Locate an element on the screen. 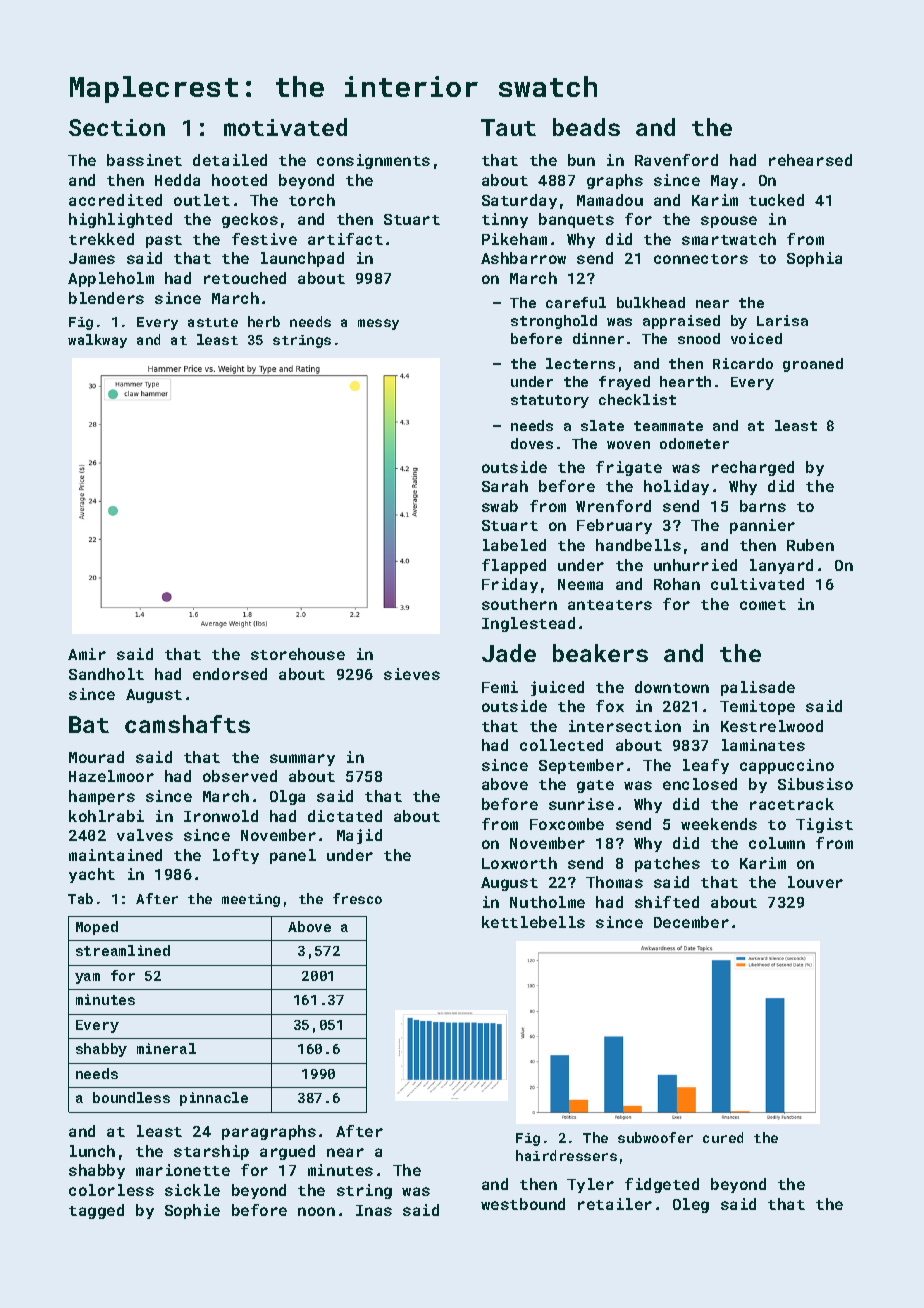  past is located at coordinates (164, 241).
